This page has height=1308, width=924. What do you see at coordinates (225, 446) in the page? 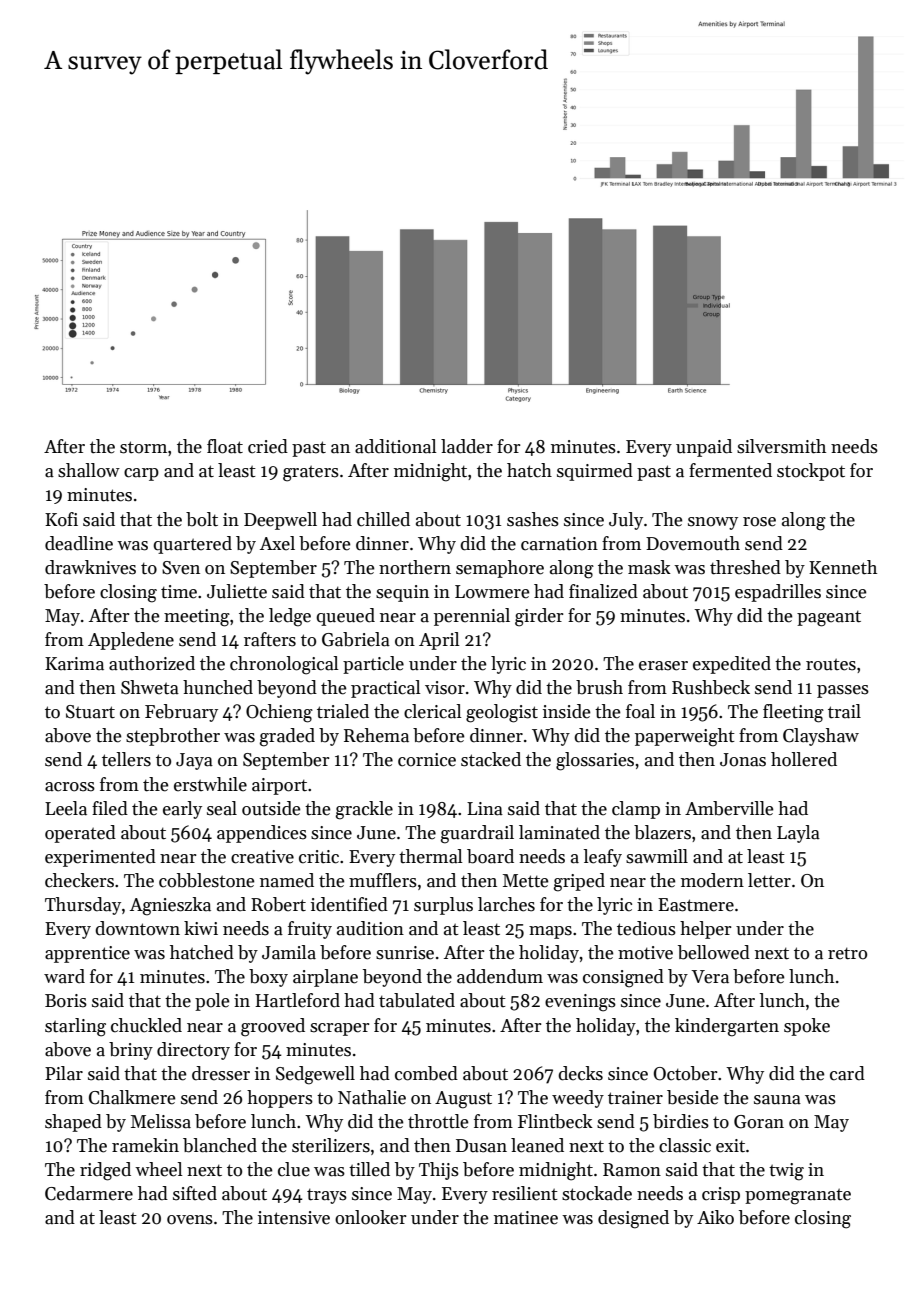
I see `float` at bounding box center [225, 446].
